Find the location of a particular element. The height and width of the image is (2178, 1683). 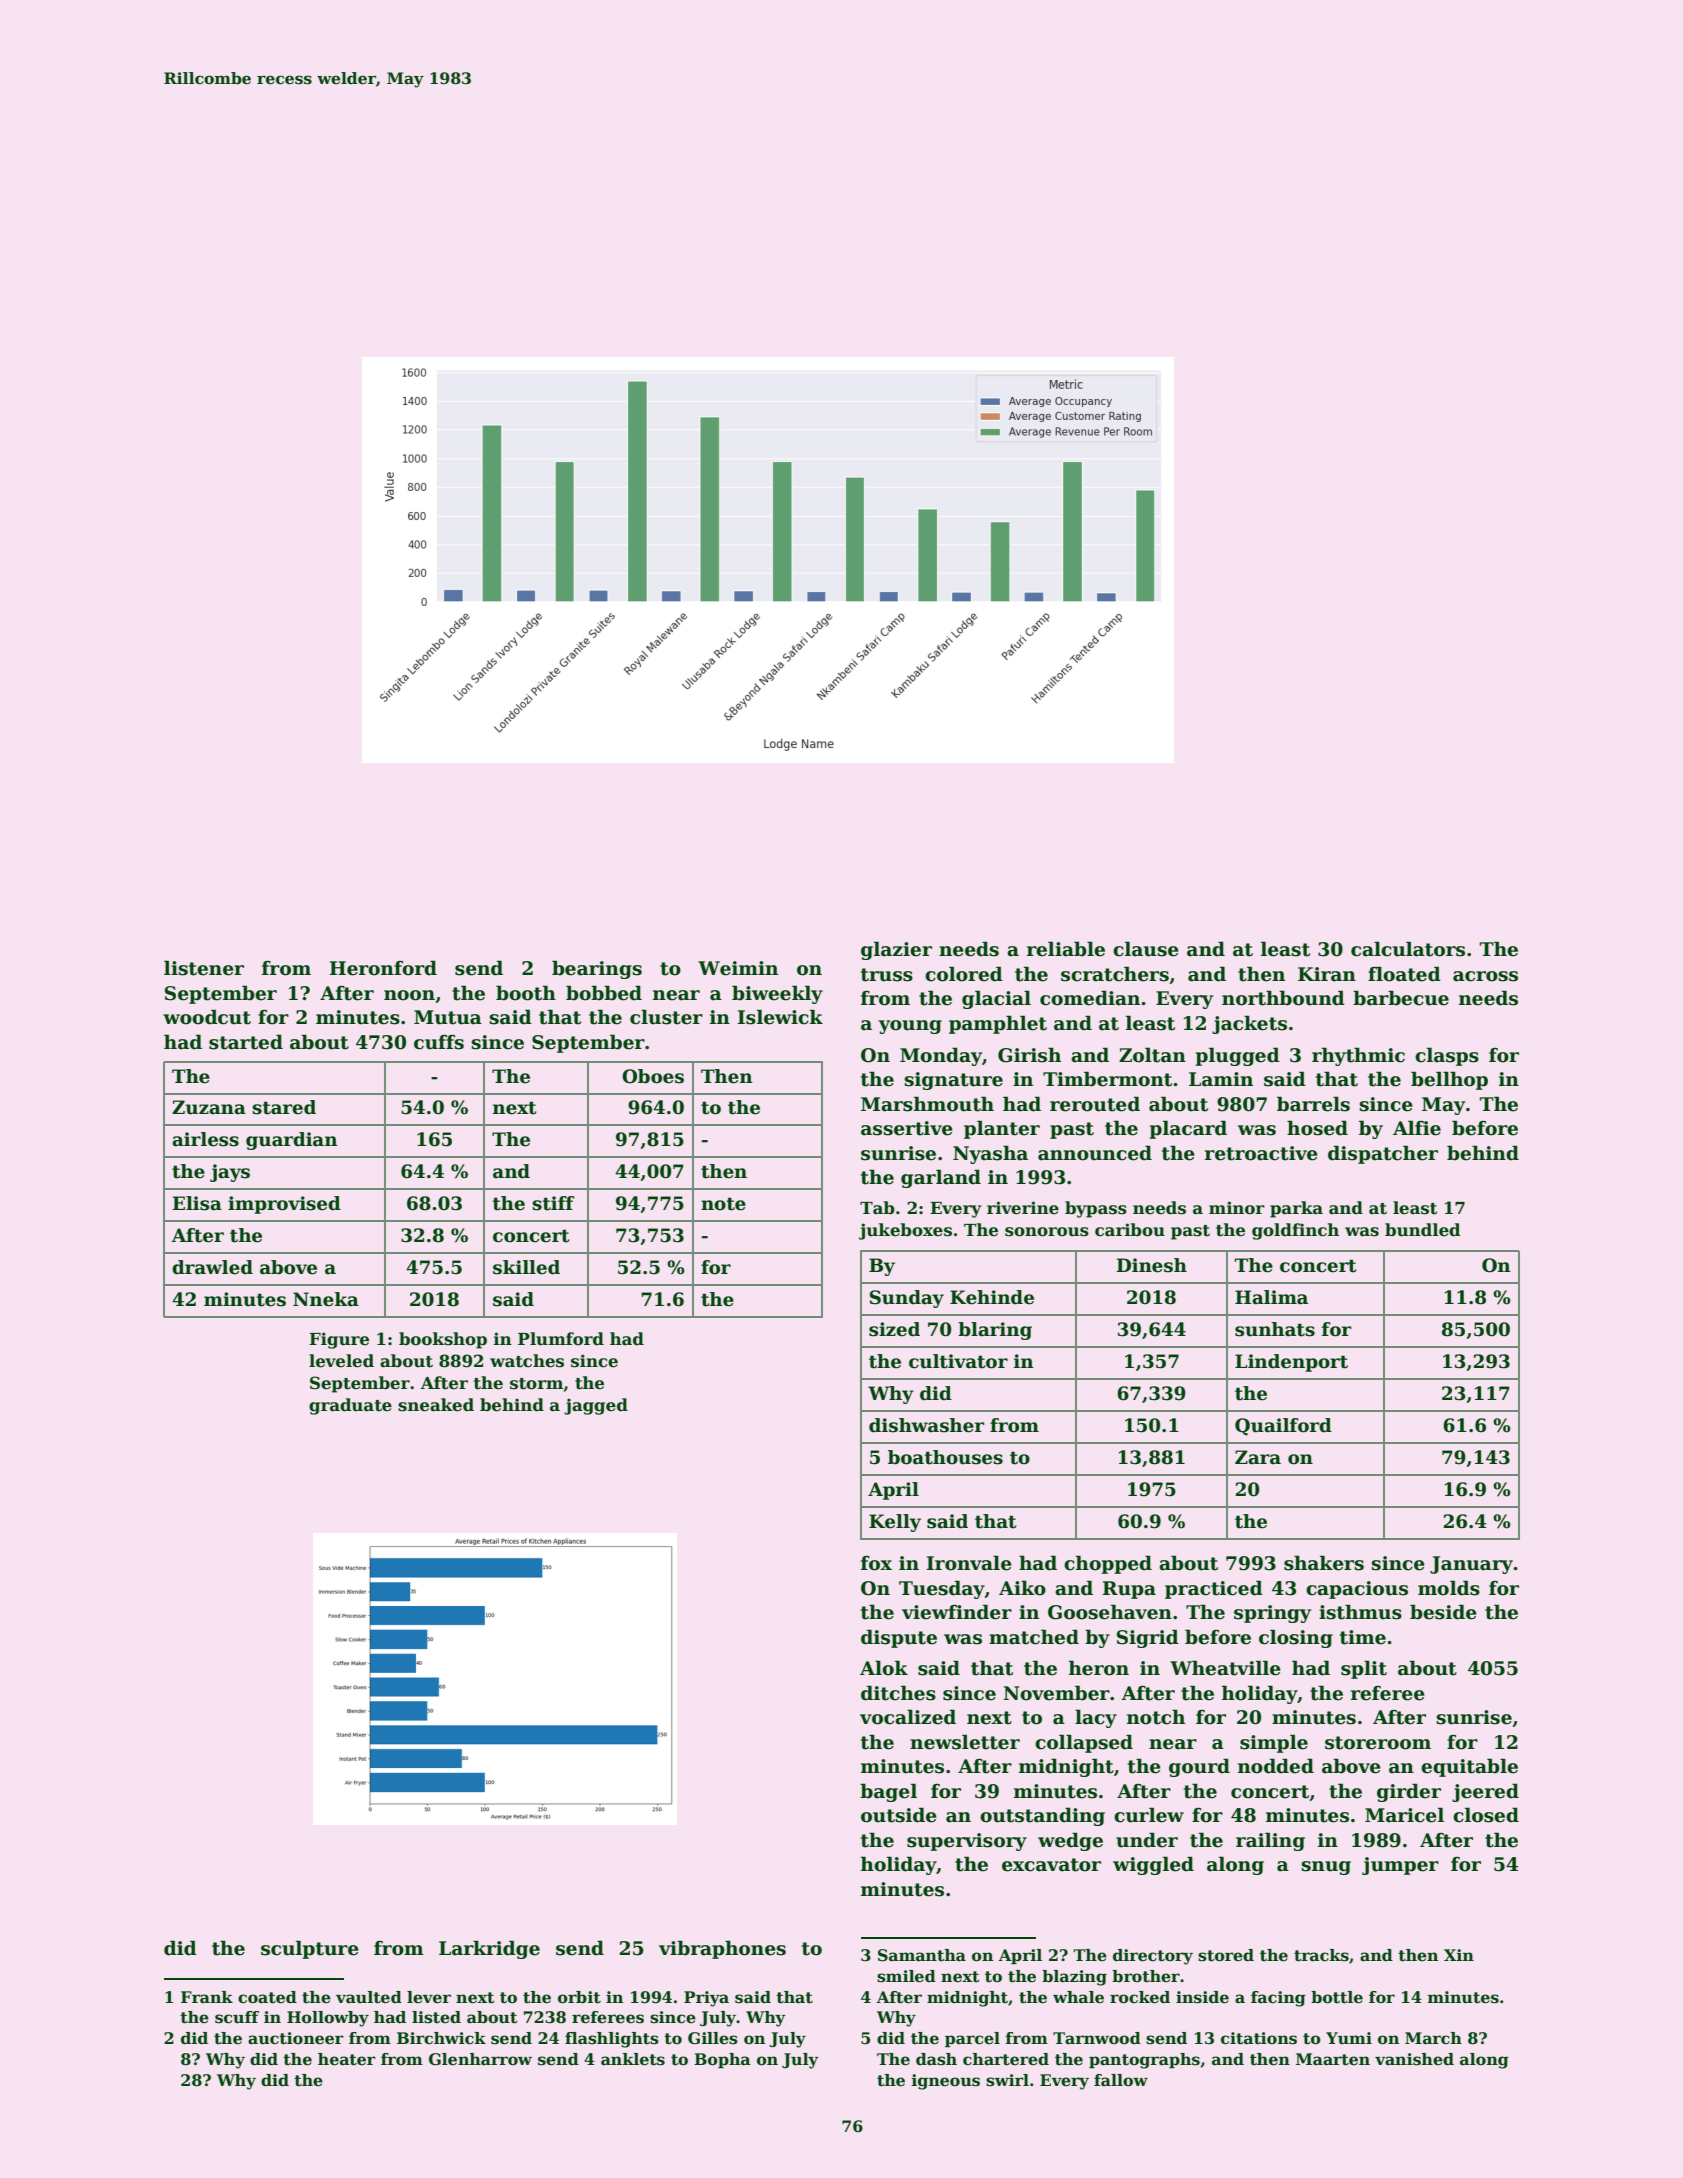

Alok is located at coordinates (884, 1668).
